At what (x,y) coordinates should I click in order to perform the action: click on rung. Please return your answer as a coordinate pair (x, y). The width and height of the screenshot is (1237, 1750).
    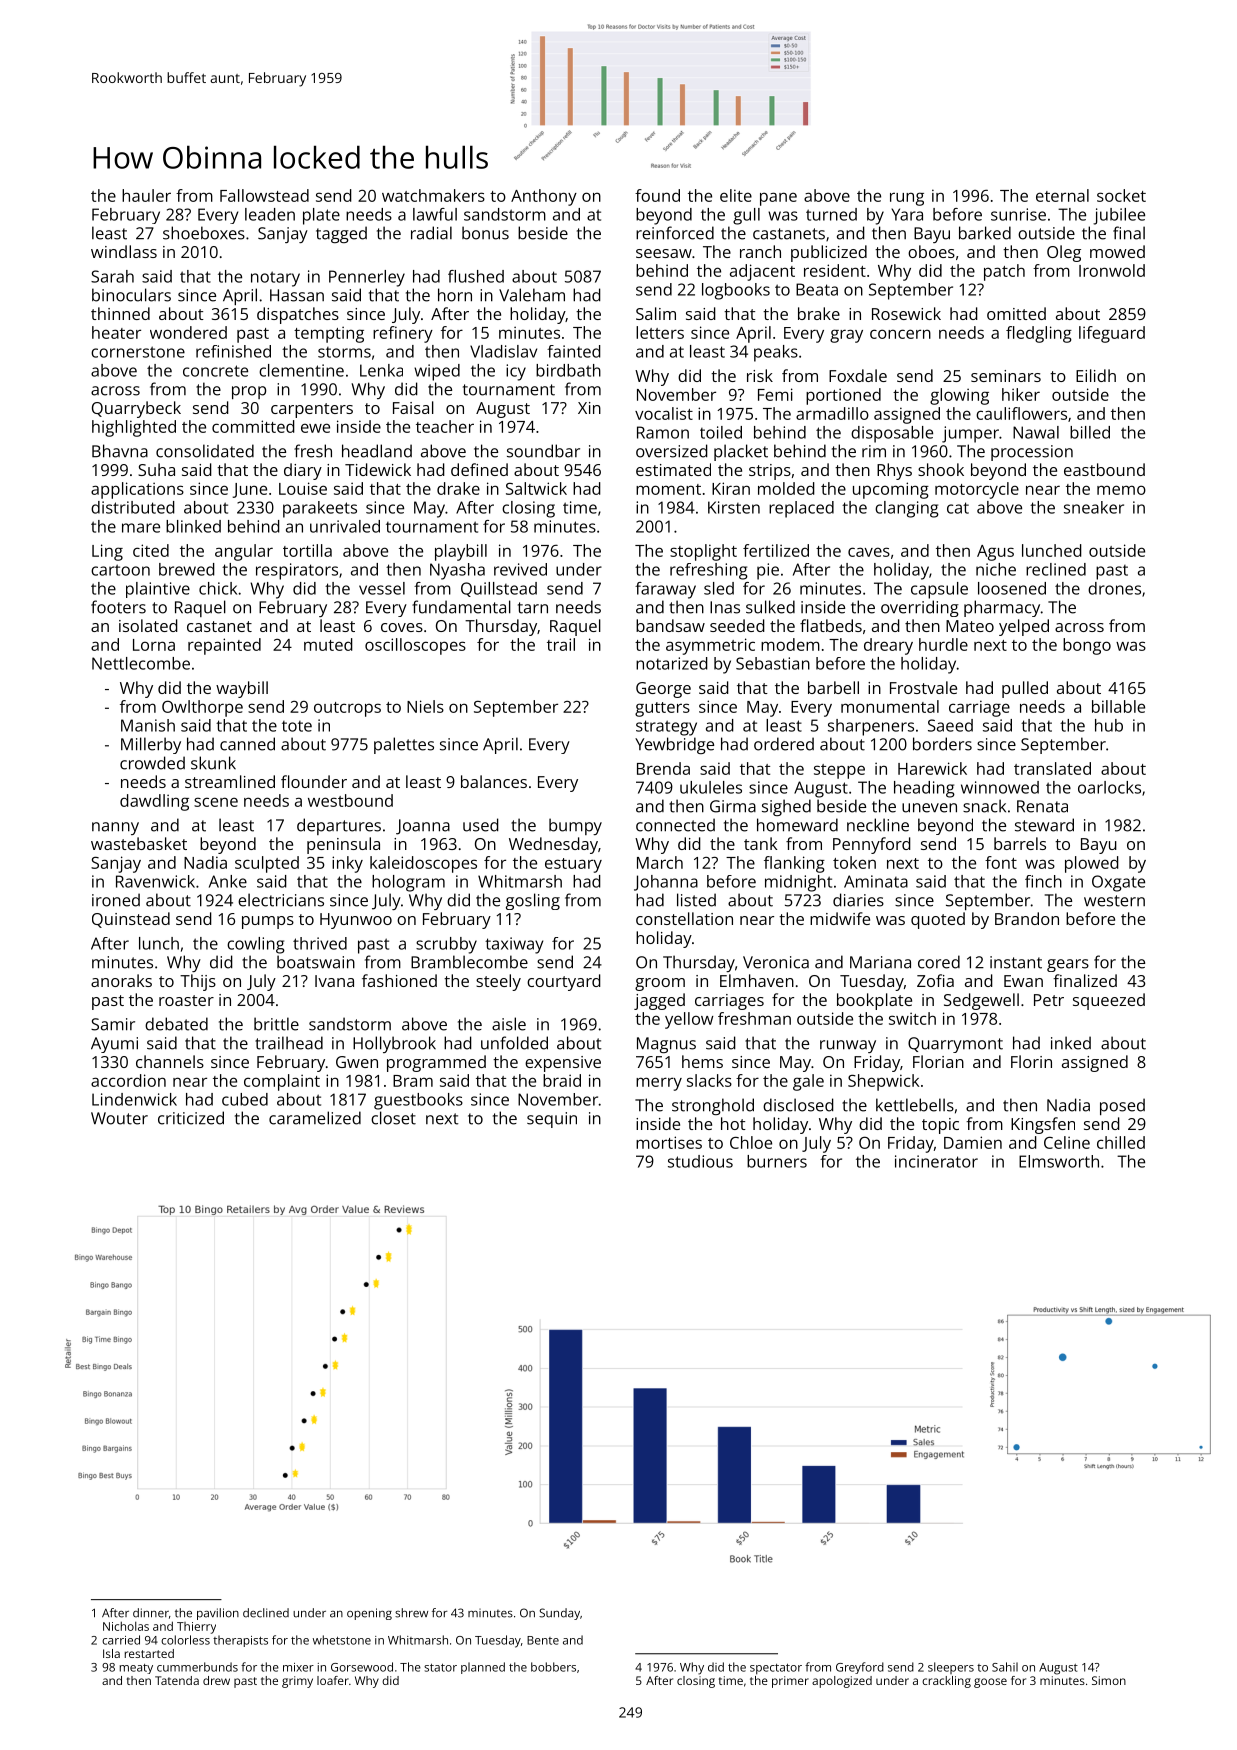
    Looking at the image, I should click on (907, 199).
